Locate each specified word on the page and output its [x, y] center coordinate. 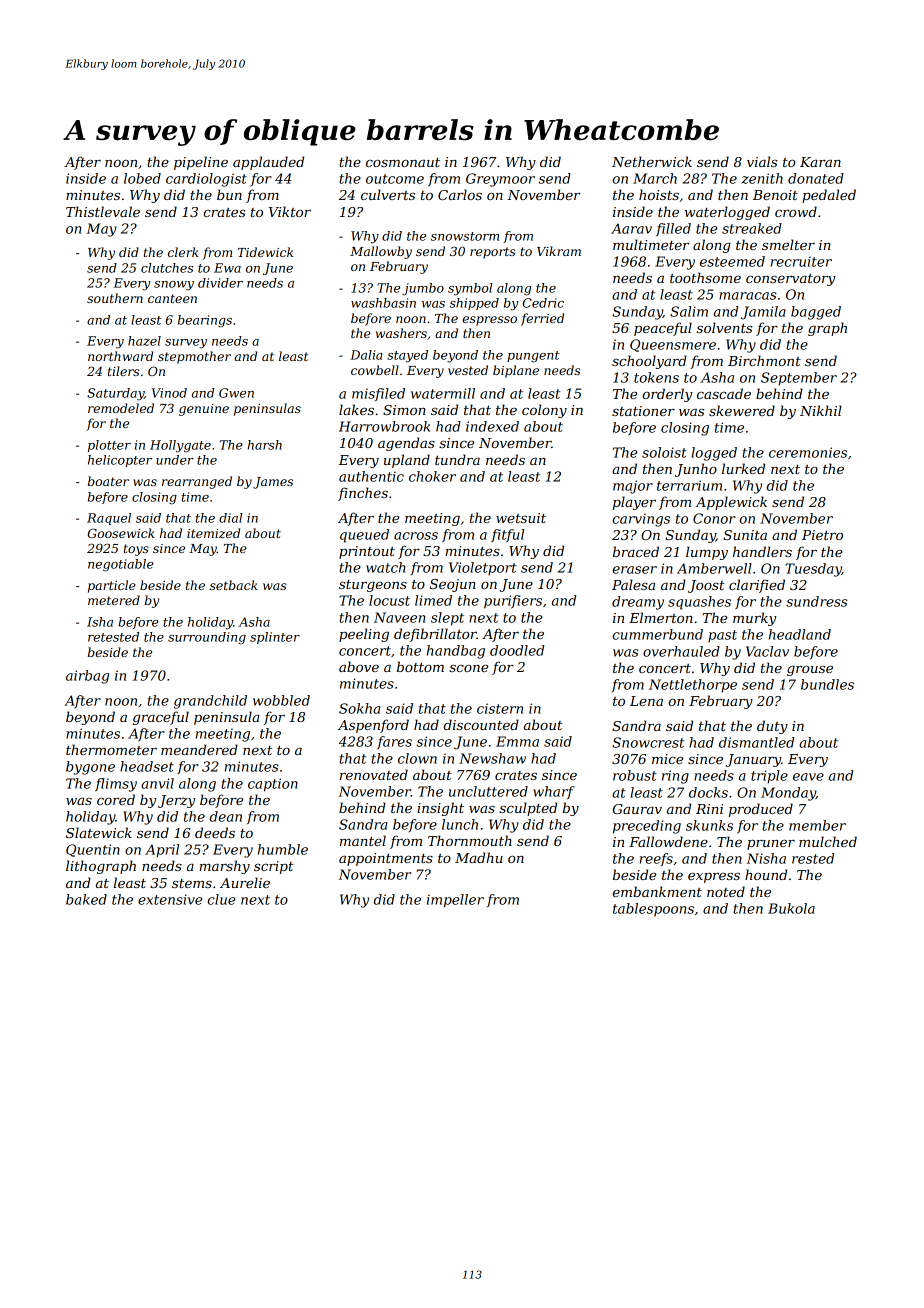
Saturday [115, 394]
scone [469, 668]
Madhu [479, 857]
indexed [492, 426]
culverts [388, 194]
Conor [714, 518]
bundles [827, 684]
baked [86, 899]
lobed [142, 178]
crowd [796, 211]
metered [114, 600]
